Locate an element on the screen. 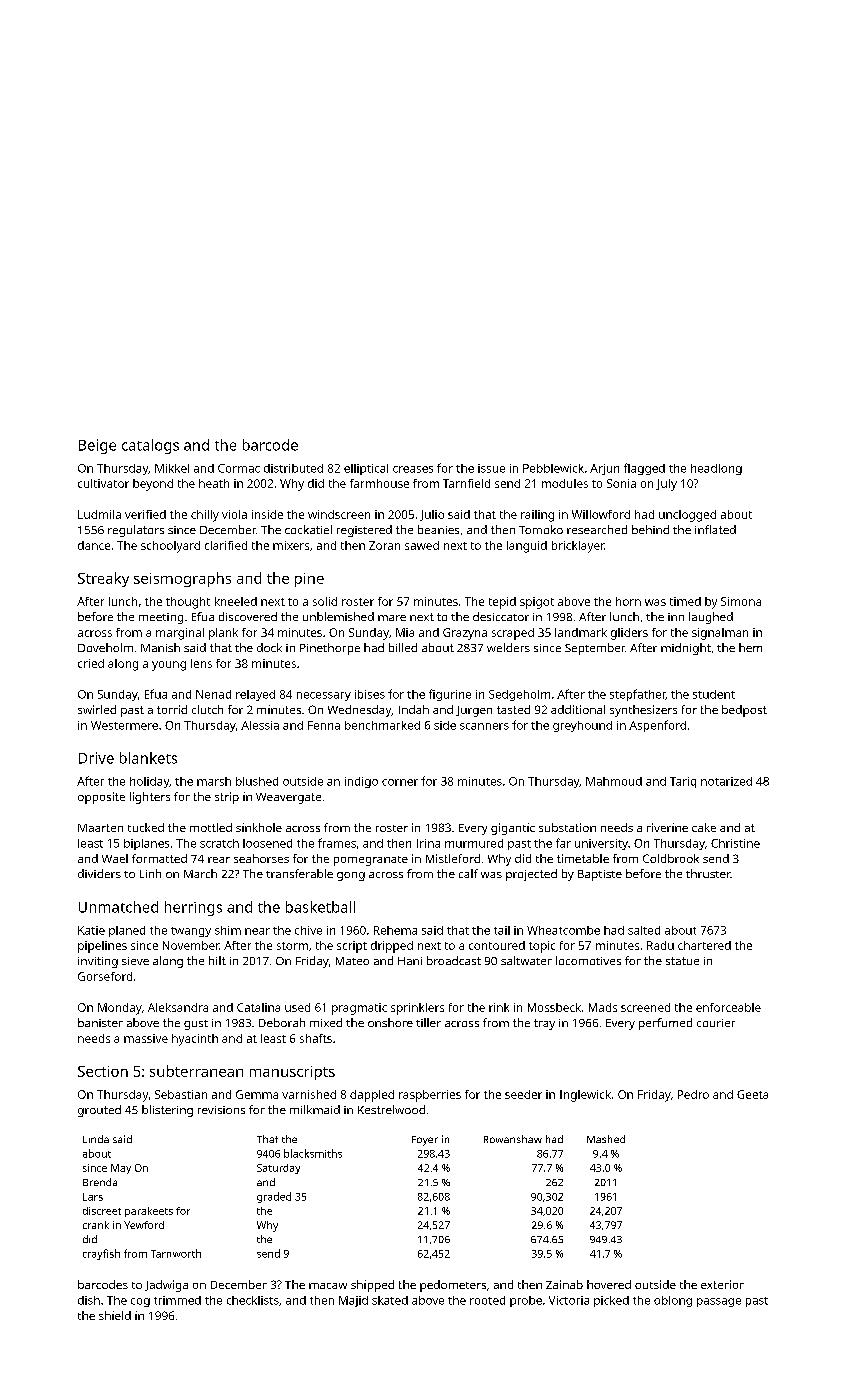 The height and width of the screenshot is (1400, 849). elliptical is located at coordinates (366, 469).
